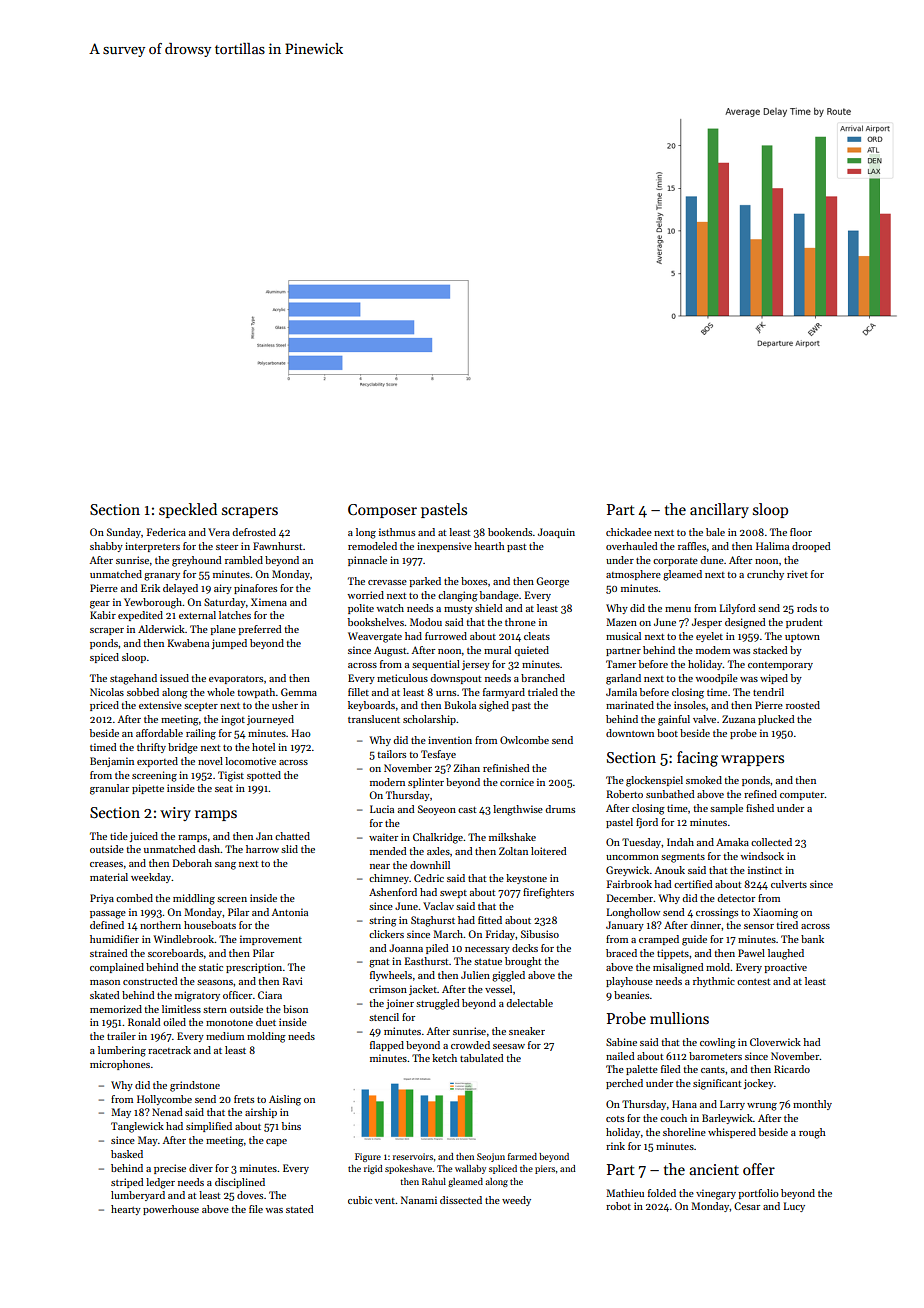  What do you see at coordinates (470, 1045) in the screenshot?
I see `crowded` at bounding box center [470, 1045].
